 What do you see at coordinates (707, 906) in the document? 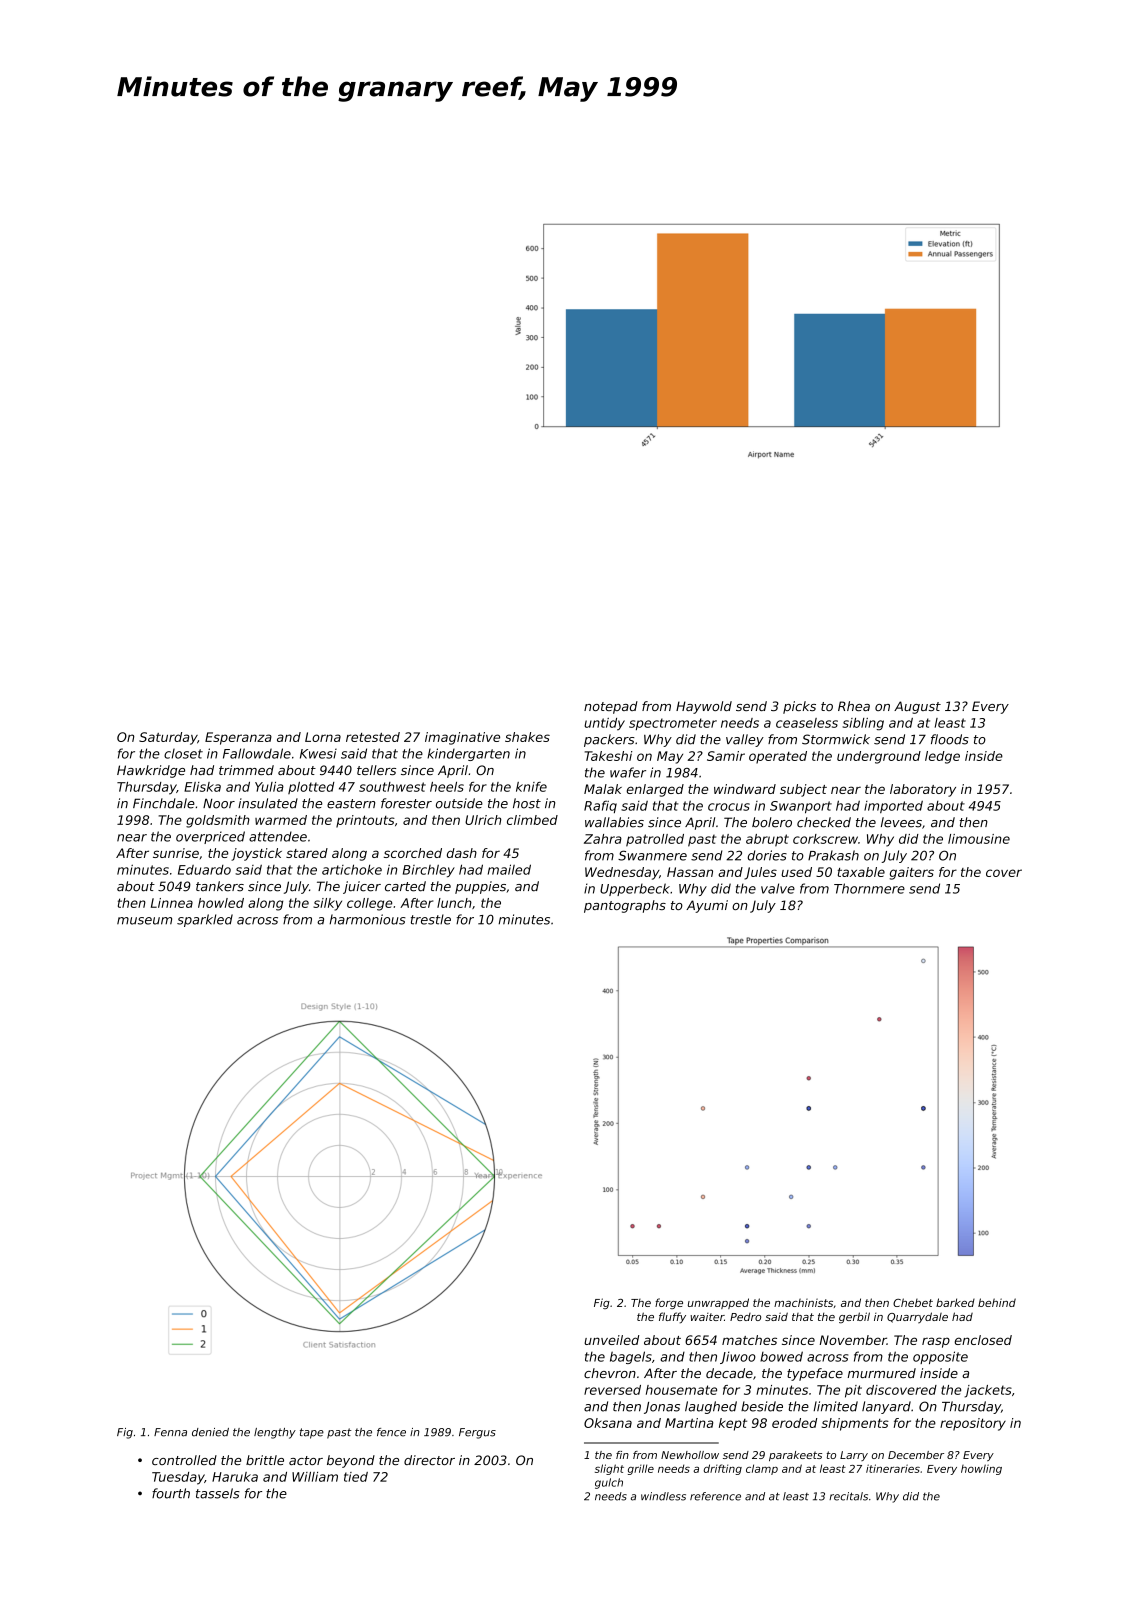
I see `Ayumi` at bounding box center [707, 906].
